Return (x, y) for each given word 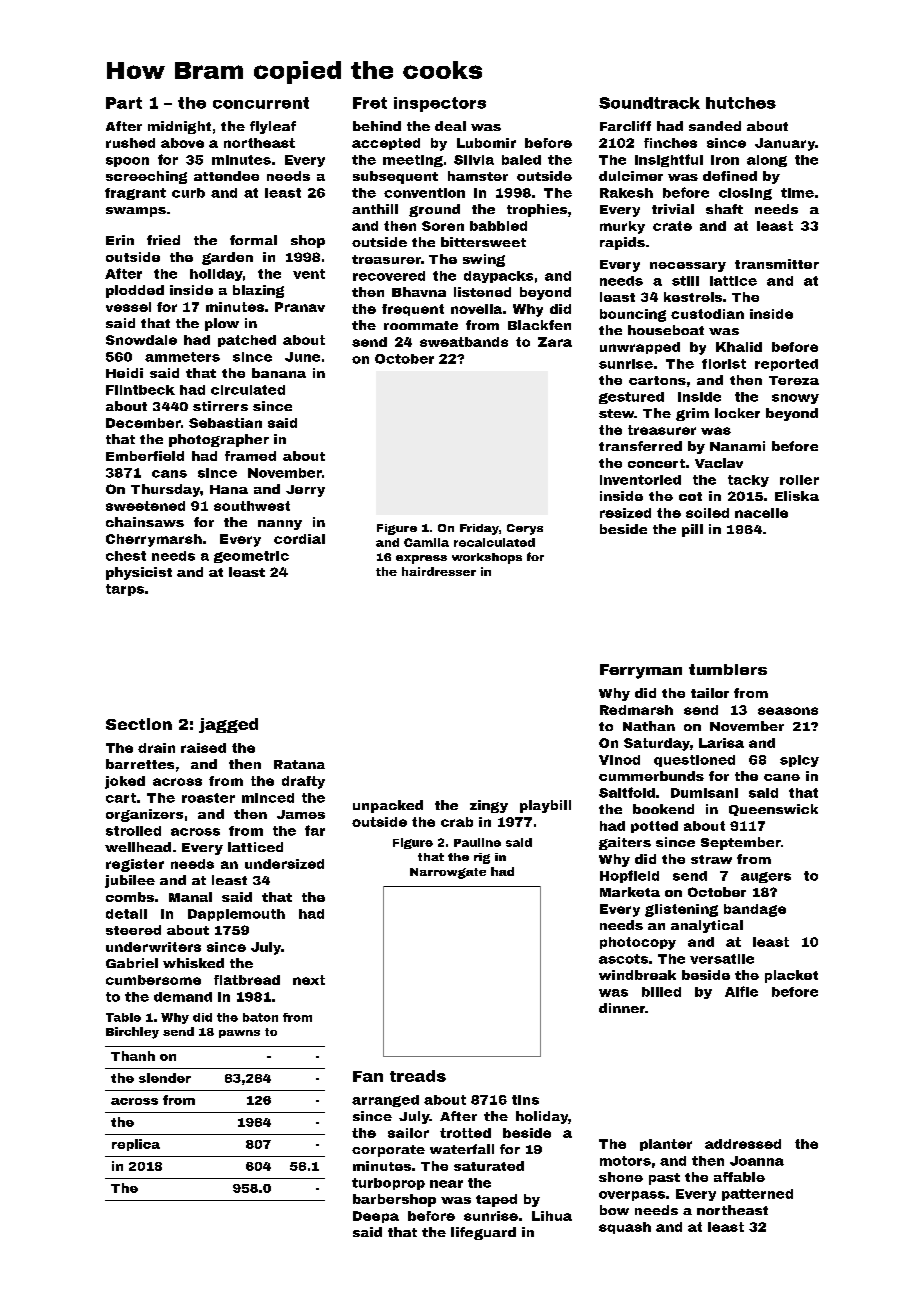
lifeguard (483, 1233)
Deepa (376, 1217)
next (309, 980)
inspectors (440, 104)
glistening (681, 910)
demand (183, 997)
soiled (707, 513)
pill (692, 530)
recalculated (494, 542)
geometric (251, 557)
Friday (479, 529)
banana (279, 373)
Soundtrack (649, 103)
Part (124, 103)
